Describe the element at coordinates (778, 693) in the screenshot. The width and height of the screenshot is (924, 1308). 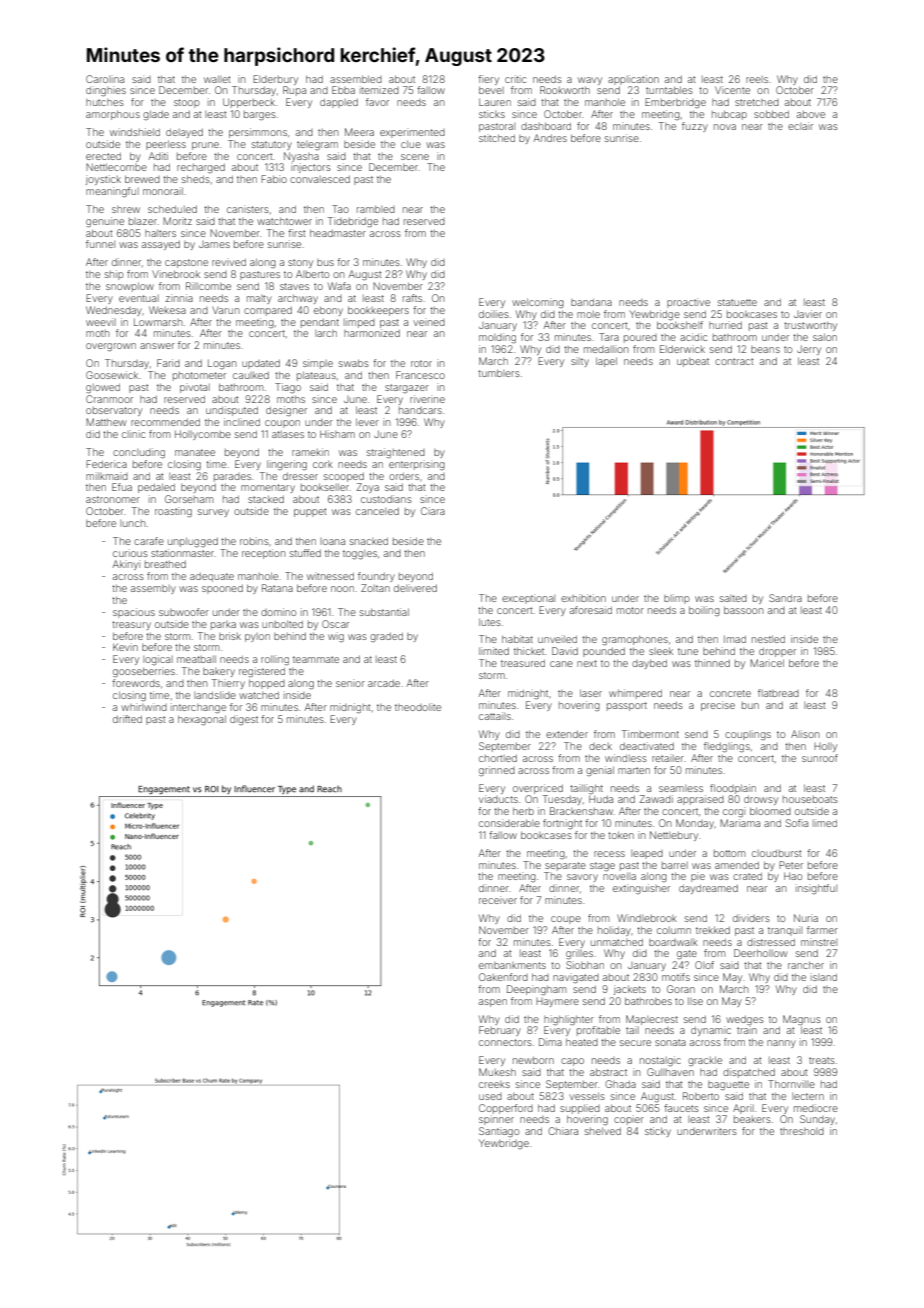
I see `flatbread` at that location.
